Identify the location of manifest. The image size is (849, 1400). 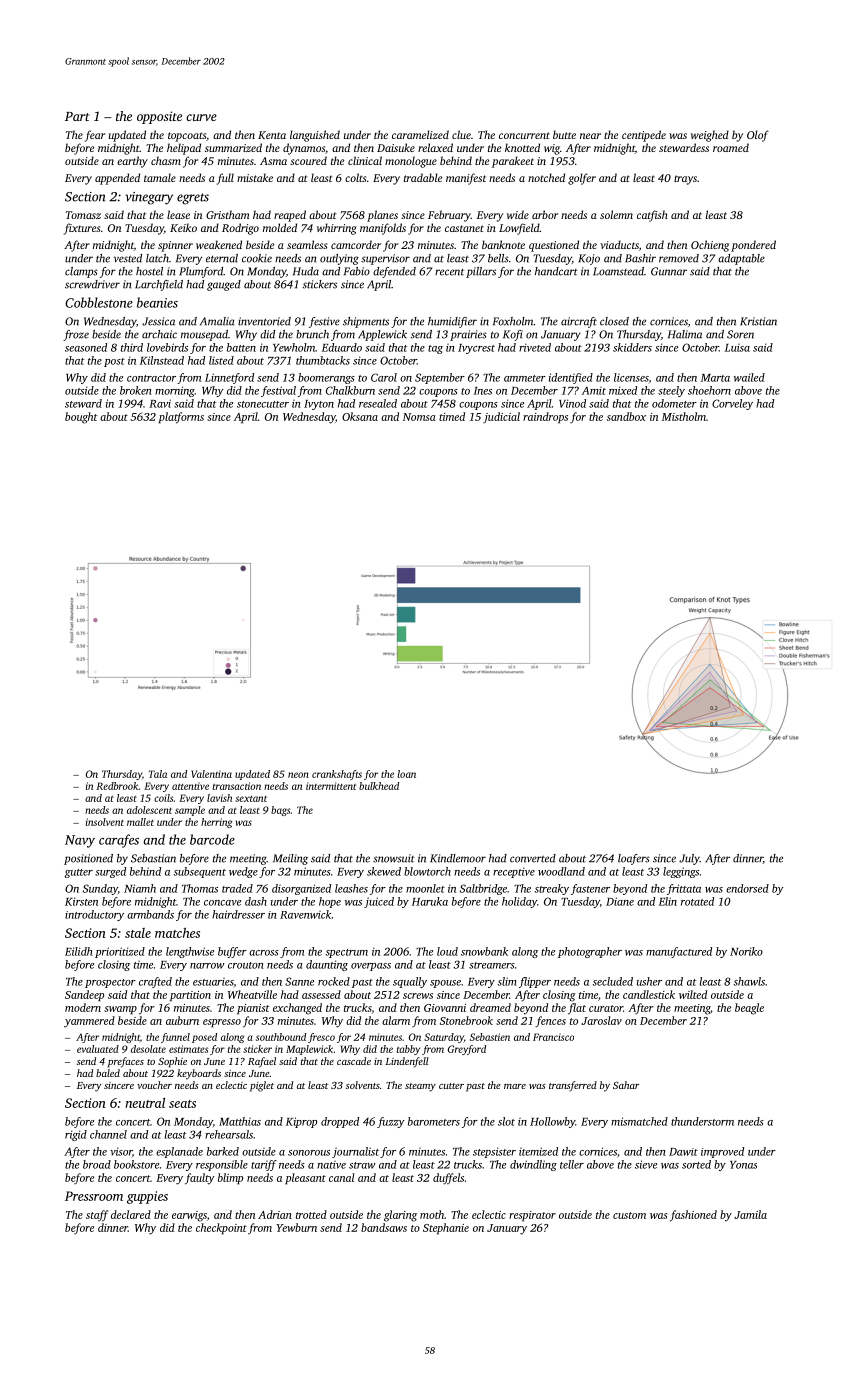
(466, 179).
